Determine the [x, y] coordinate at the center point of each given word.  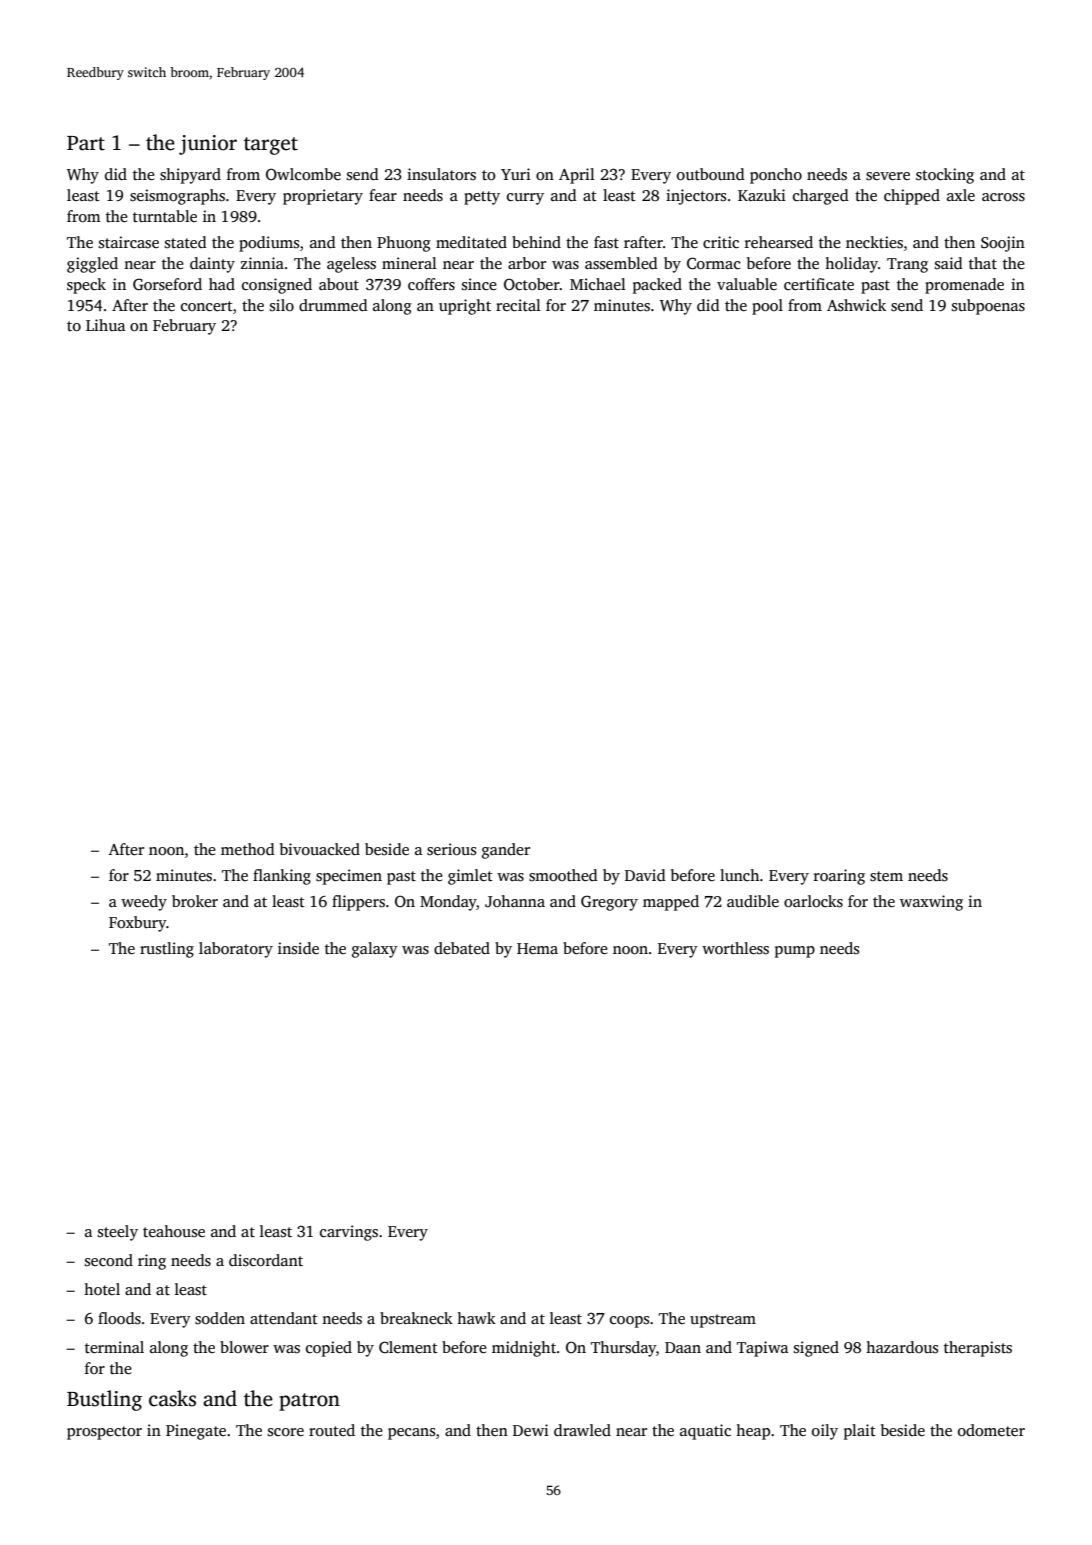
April [577, 176]
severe [888, 176]
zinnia [262, 263]
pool [767, 307]
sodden [220, 1318]
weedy [144, 903]
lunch [739, 875]
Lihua [105, 325]
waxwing [931, 903]
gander [506, 851]
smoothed [563, 875]
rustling [167, 950]
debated [462, 948]
